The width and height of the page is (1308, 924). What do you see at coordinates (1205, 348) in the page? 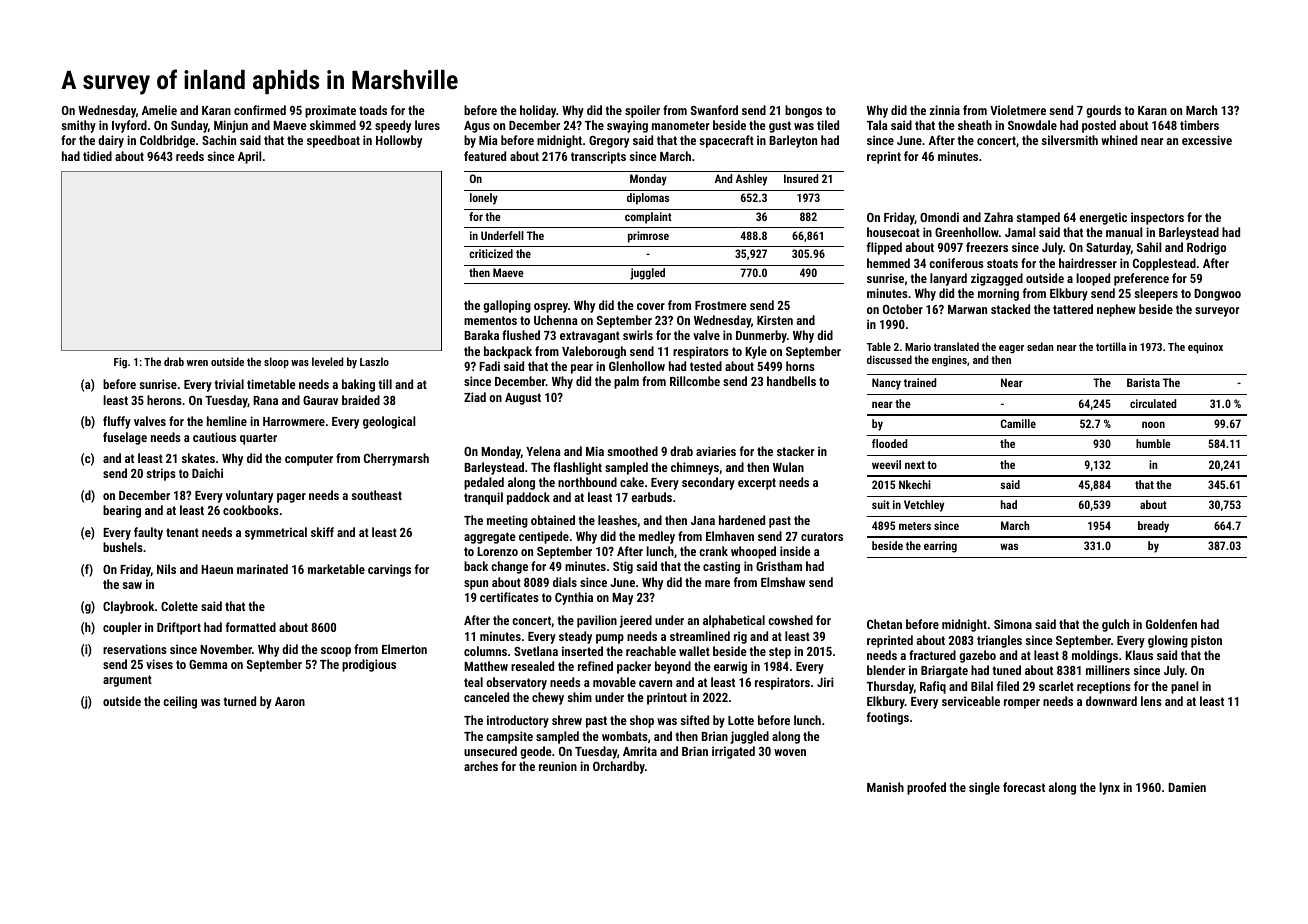
I see `equinox` at bounding box center [1205, 348].
